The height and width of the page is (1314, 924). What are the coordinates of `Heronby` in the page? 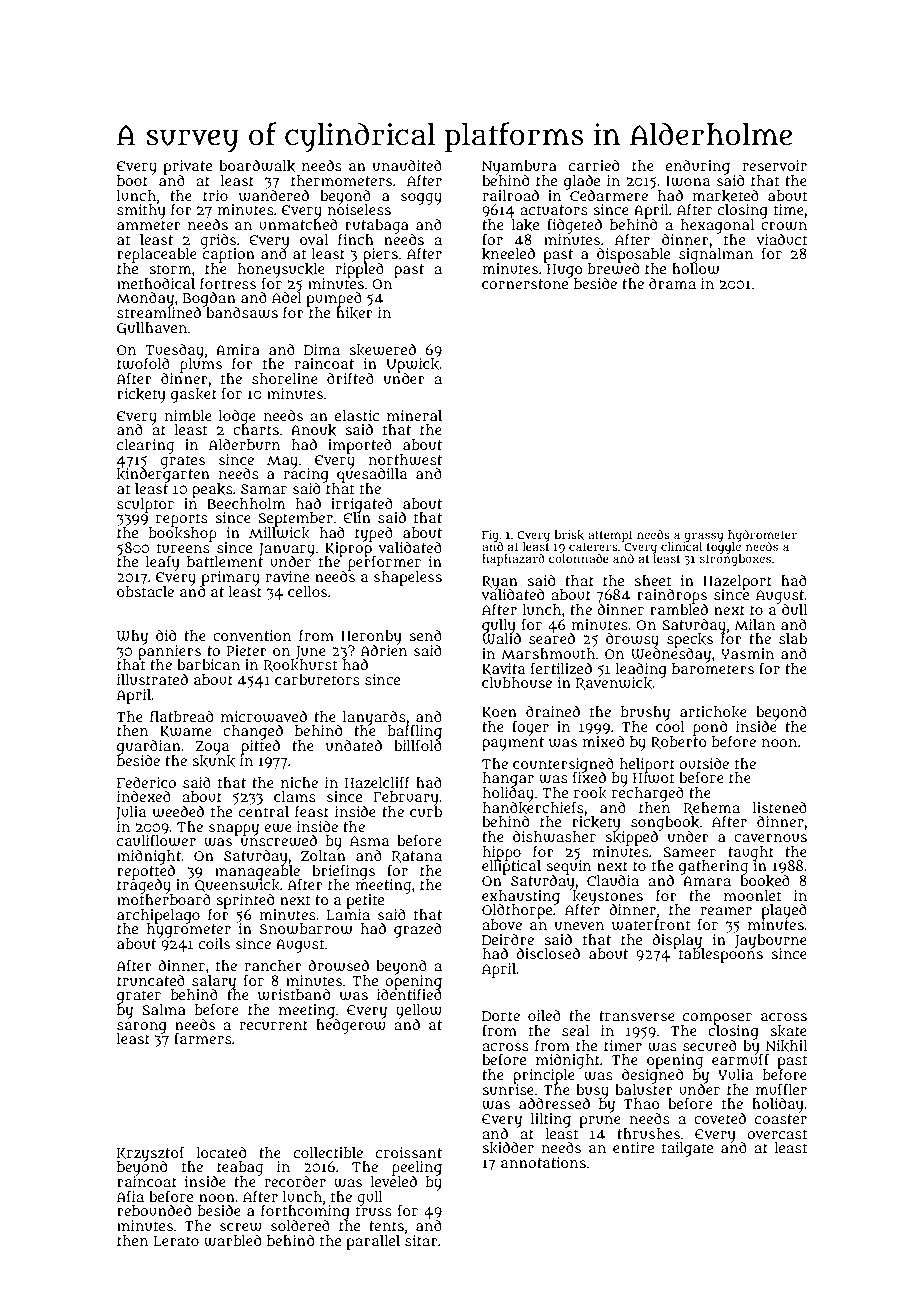 It's located at (371, 637).
